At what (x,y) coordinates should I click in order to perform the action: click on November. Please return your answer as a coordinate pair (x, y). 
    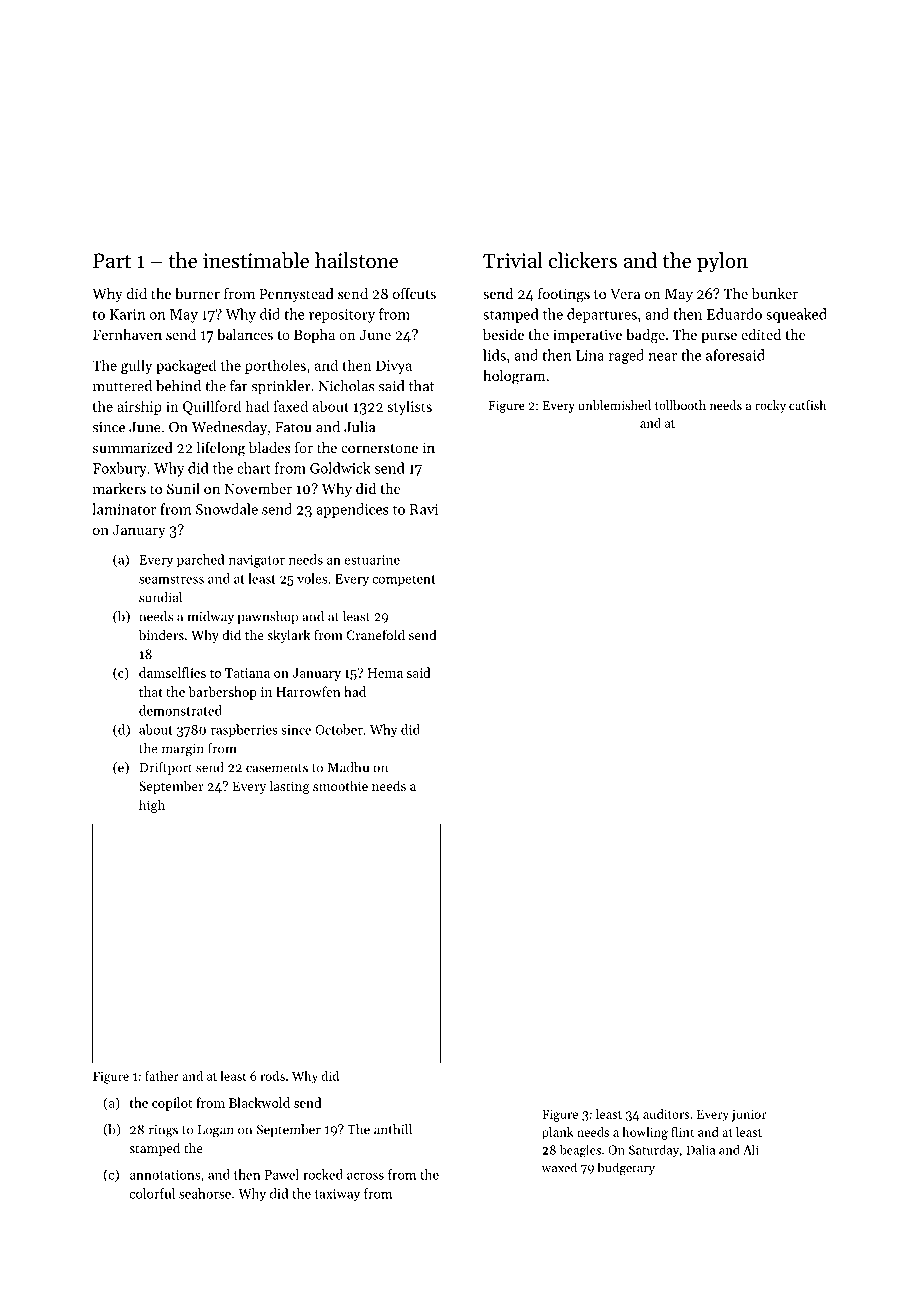
    Looking at the image, I should click on (258, 488).
